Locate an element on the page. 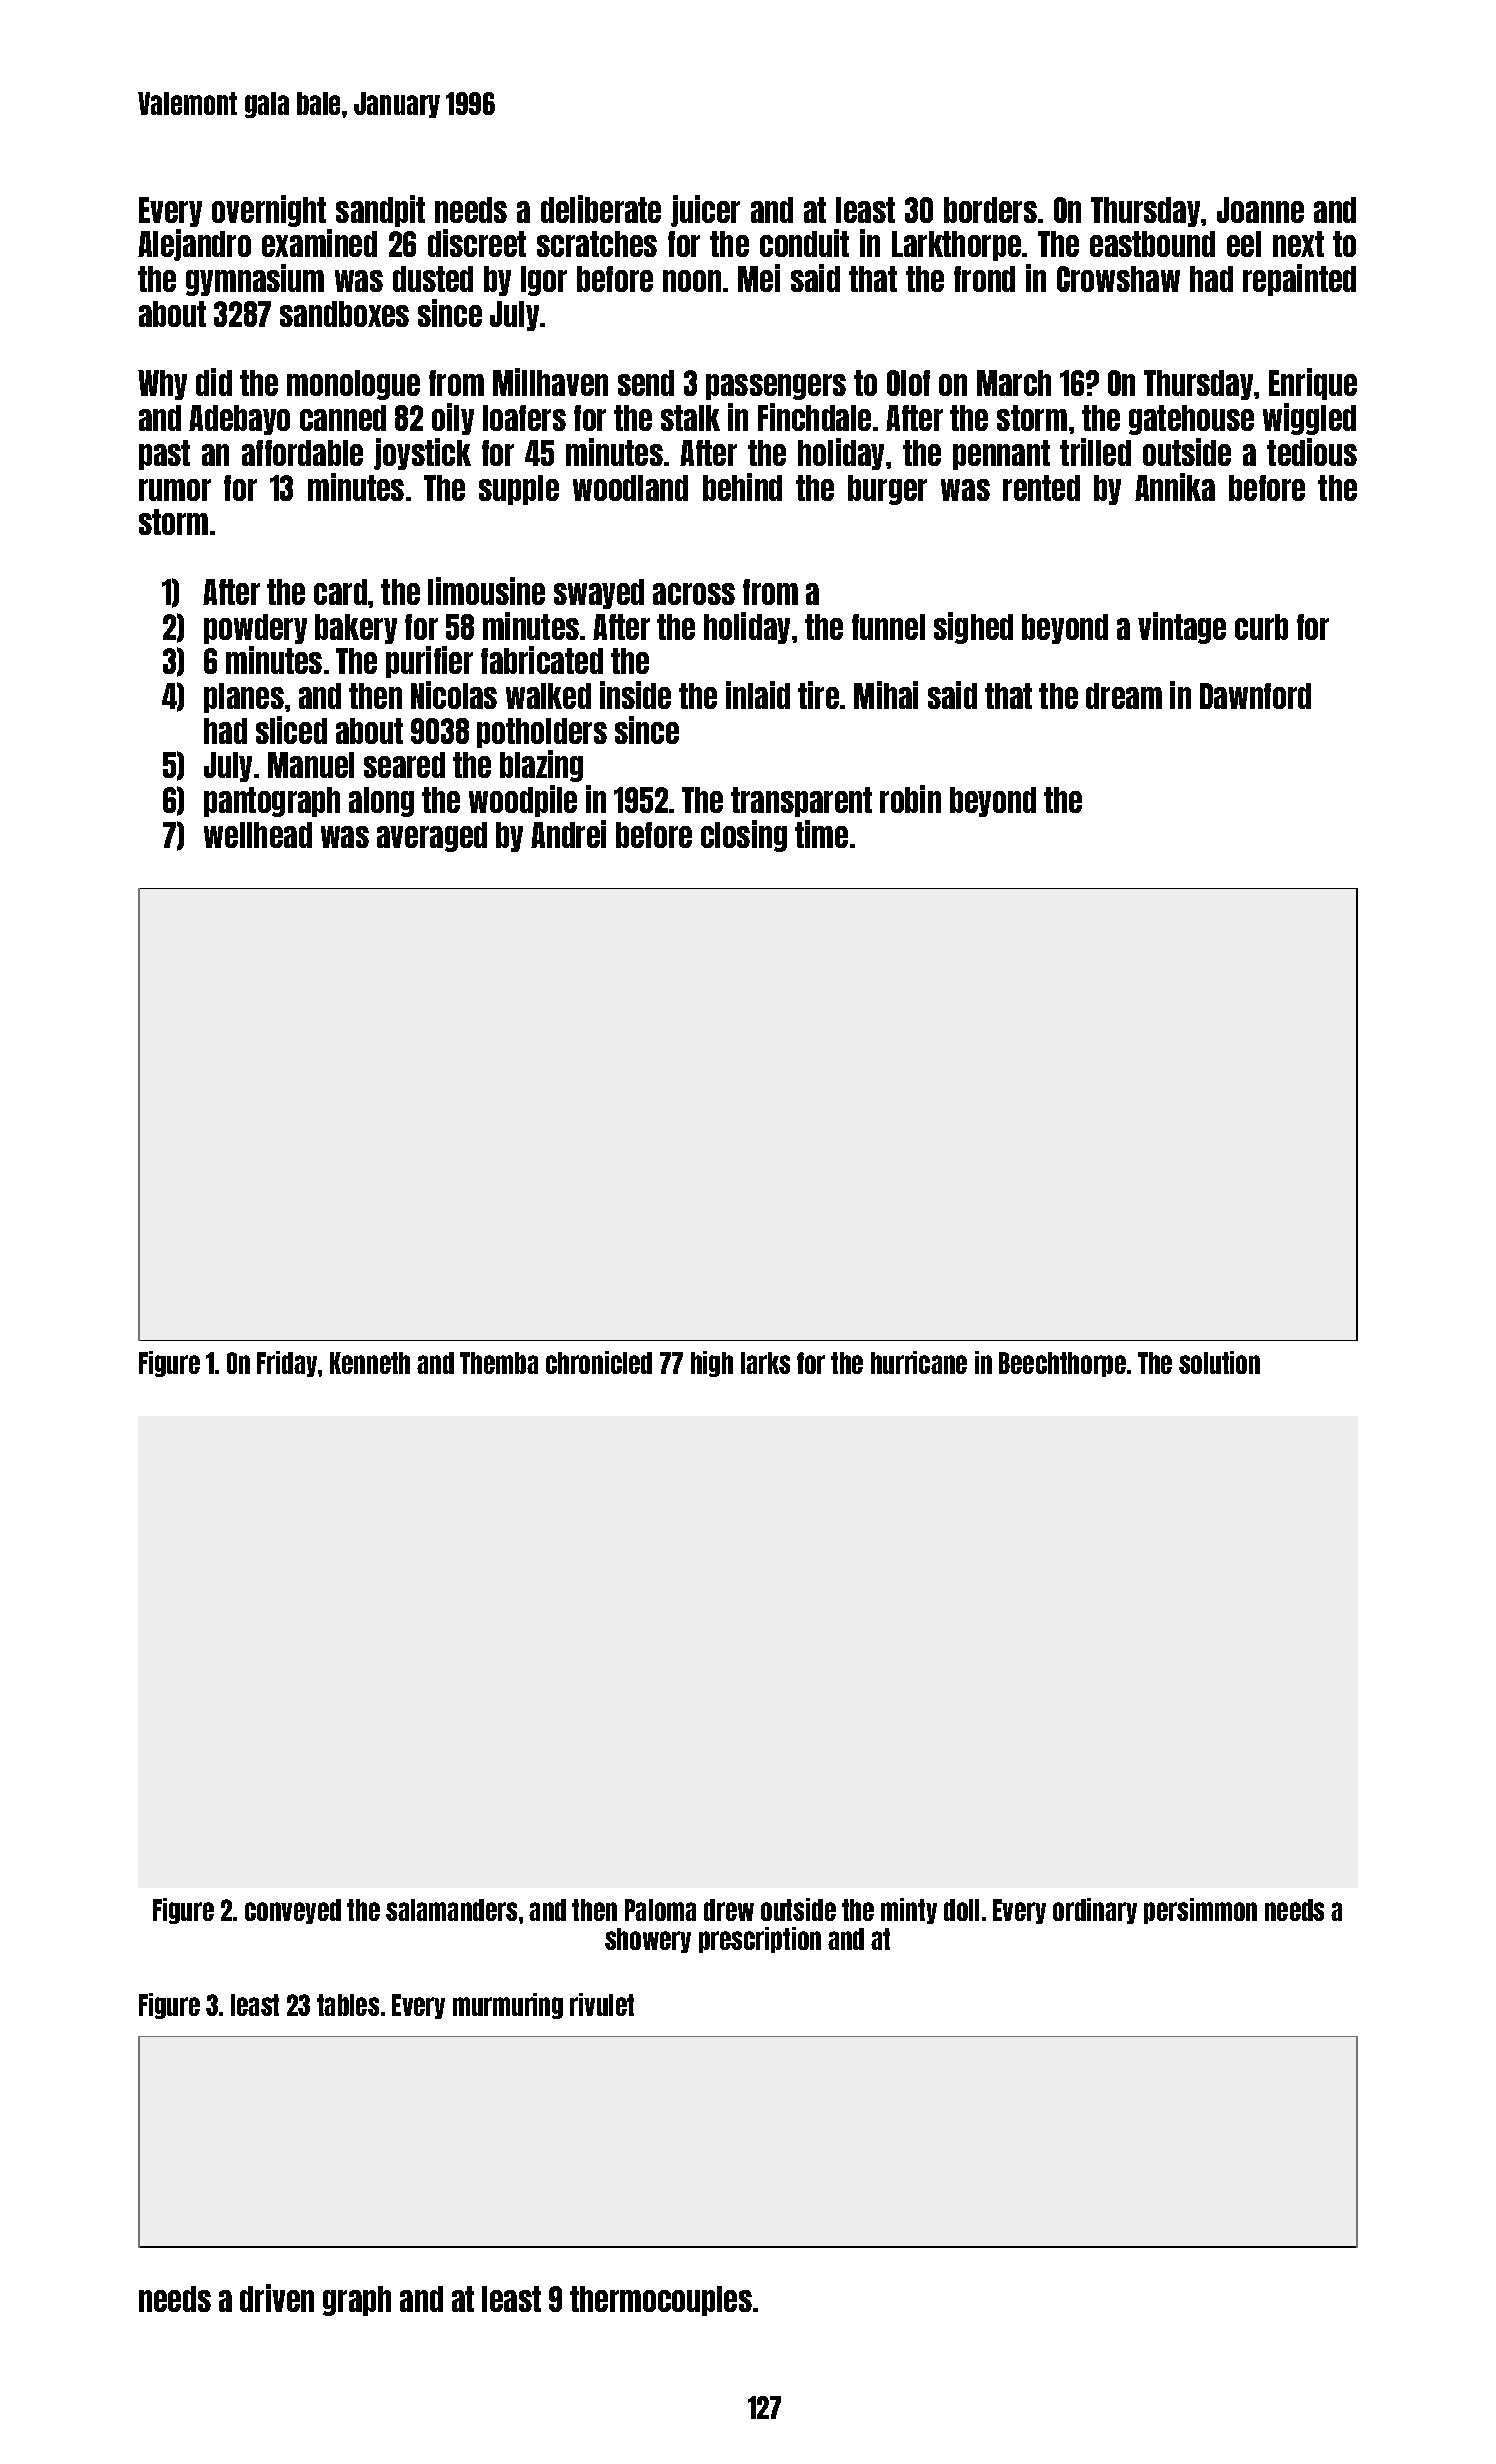 This page has height=2464, width=1496. card is located at coordinates (340, 592).
